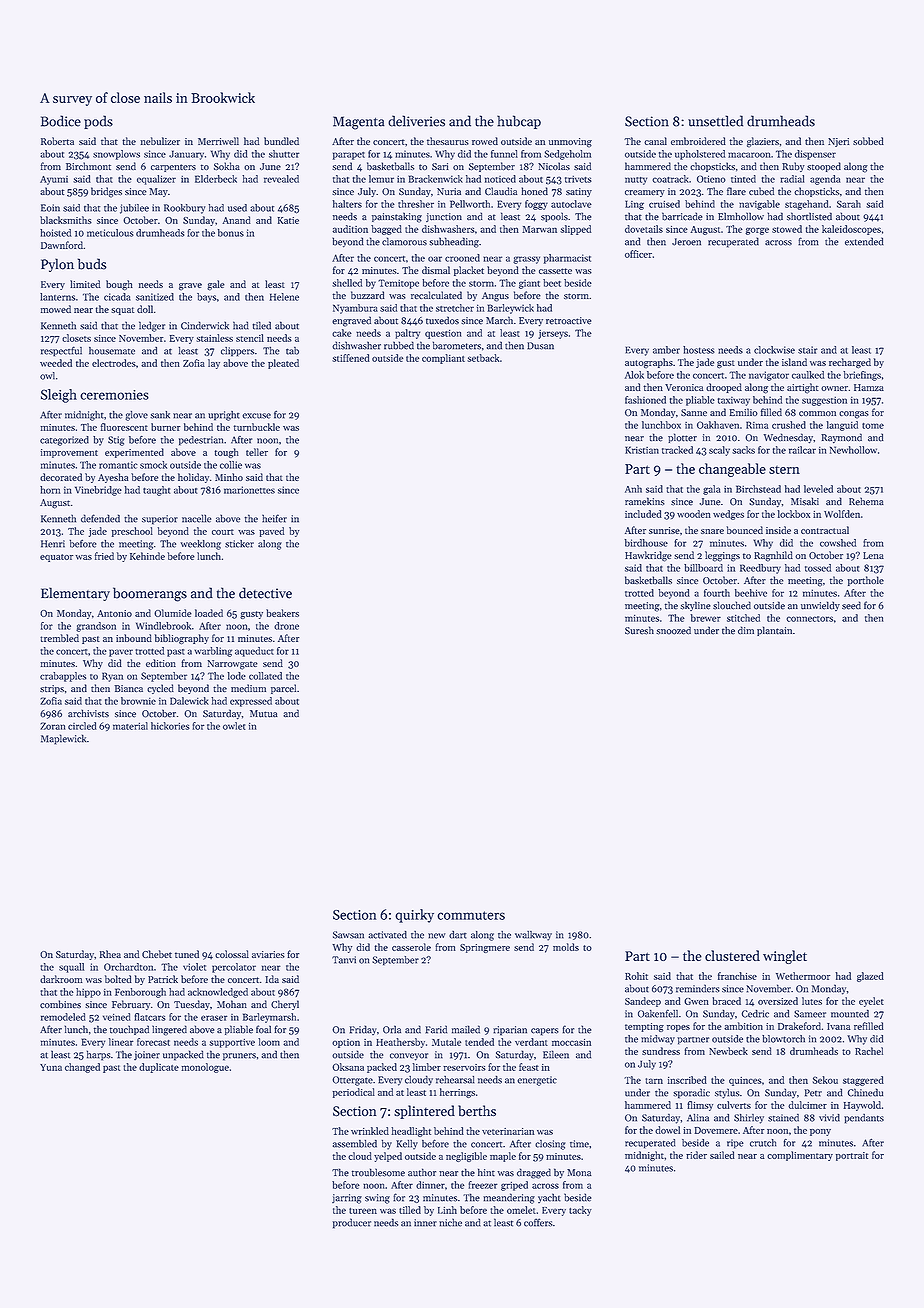 The height and width of the image is (1308, 924). I want to click on Hawkridge, so click(648, 556).
